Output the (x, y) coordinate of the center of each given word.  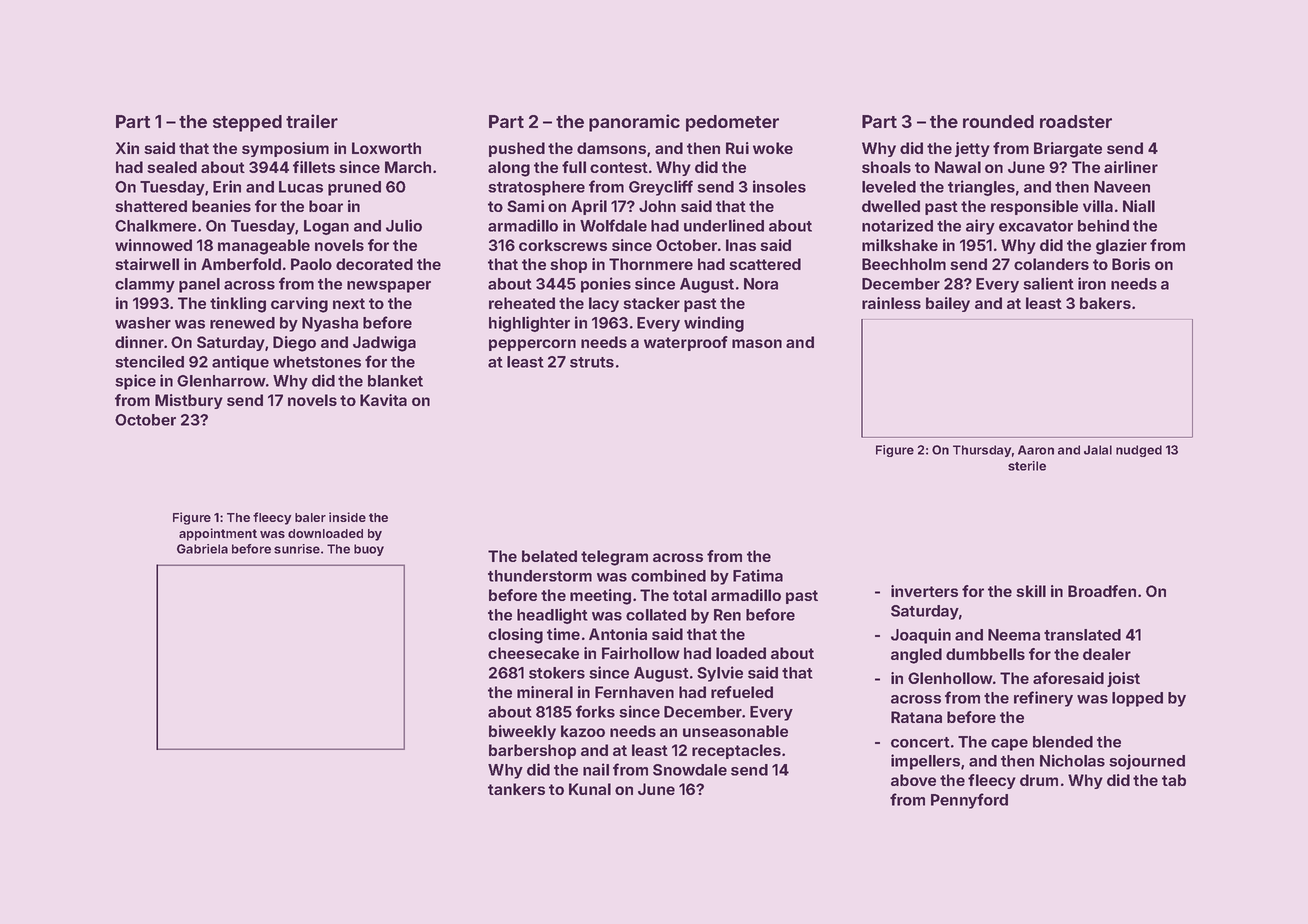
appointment (218, 534)
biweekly (522, 732)
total (690, 595)
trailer (312, 121)
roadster (1076, 121)
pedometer (732, 123)
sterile (1027, 466)
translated (1082, 635)
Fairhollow (641, 653)
